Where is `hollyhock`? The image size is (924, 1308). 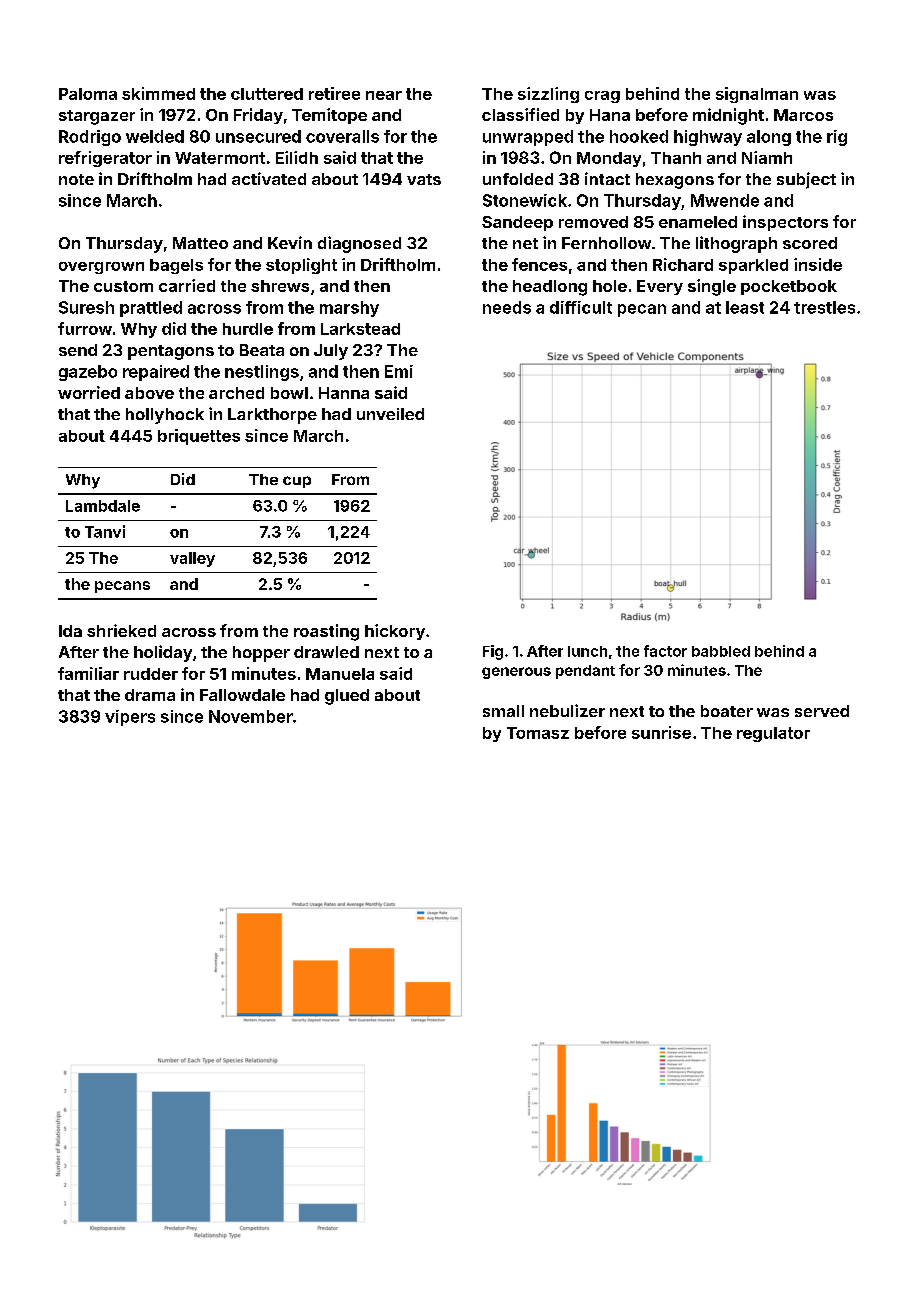 hollyhock is located at coordinates (165, 416).
